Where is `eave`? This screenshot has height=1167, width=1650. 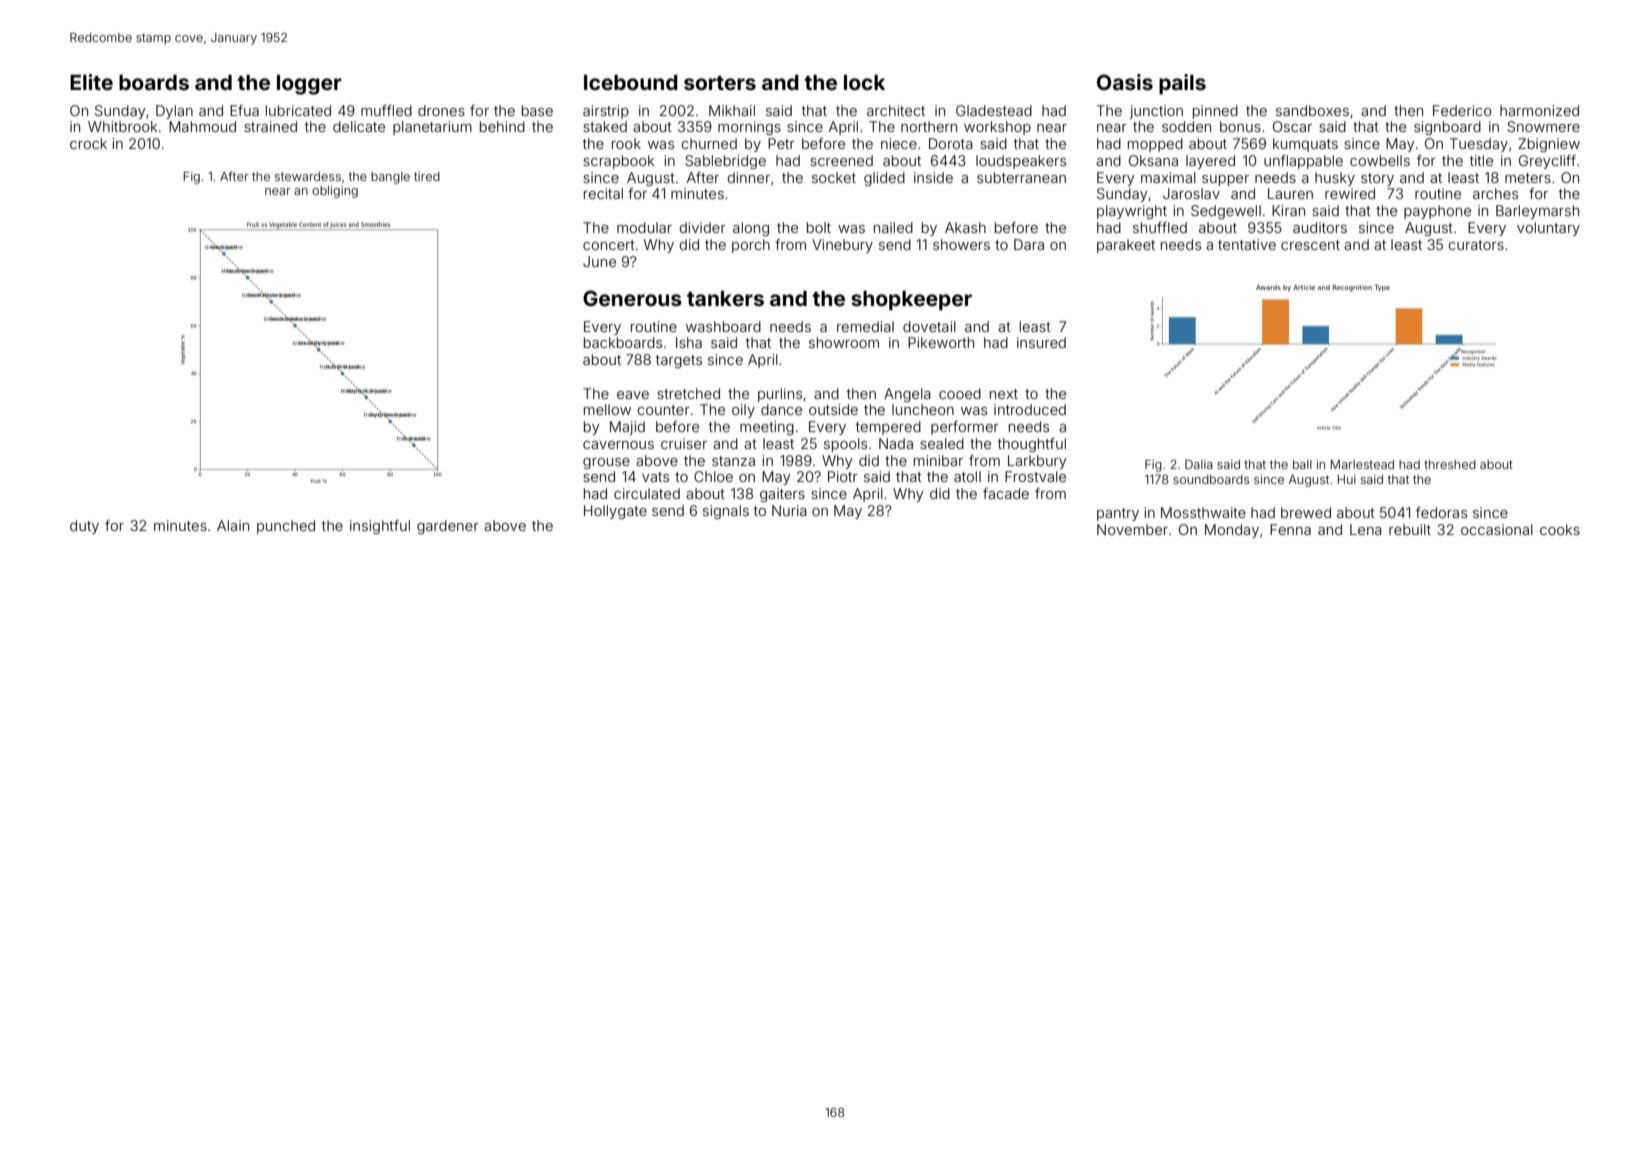
eave is located at coordinates (633, 395).
